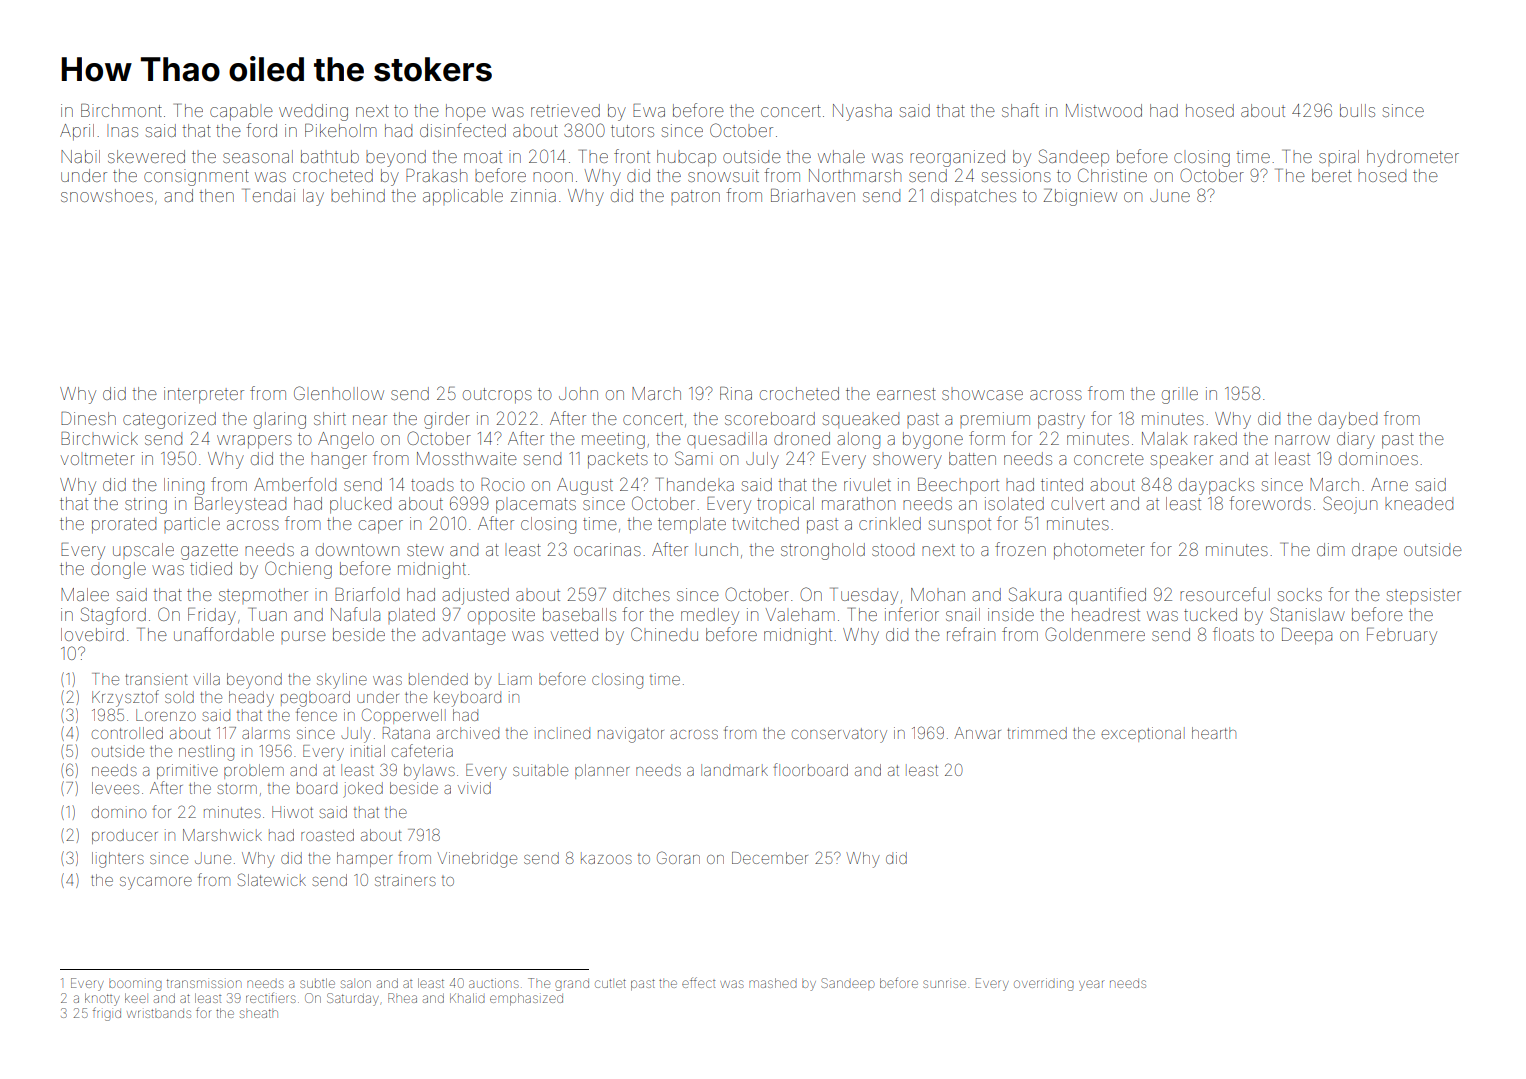  What do you see at coordinates (649, 110) in the image?
I see `Ewa` at bounding box center [649, 110].
